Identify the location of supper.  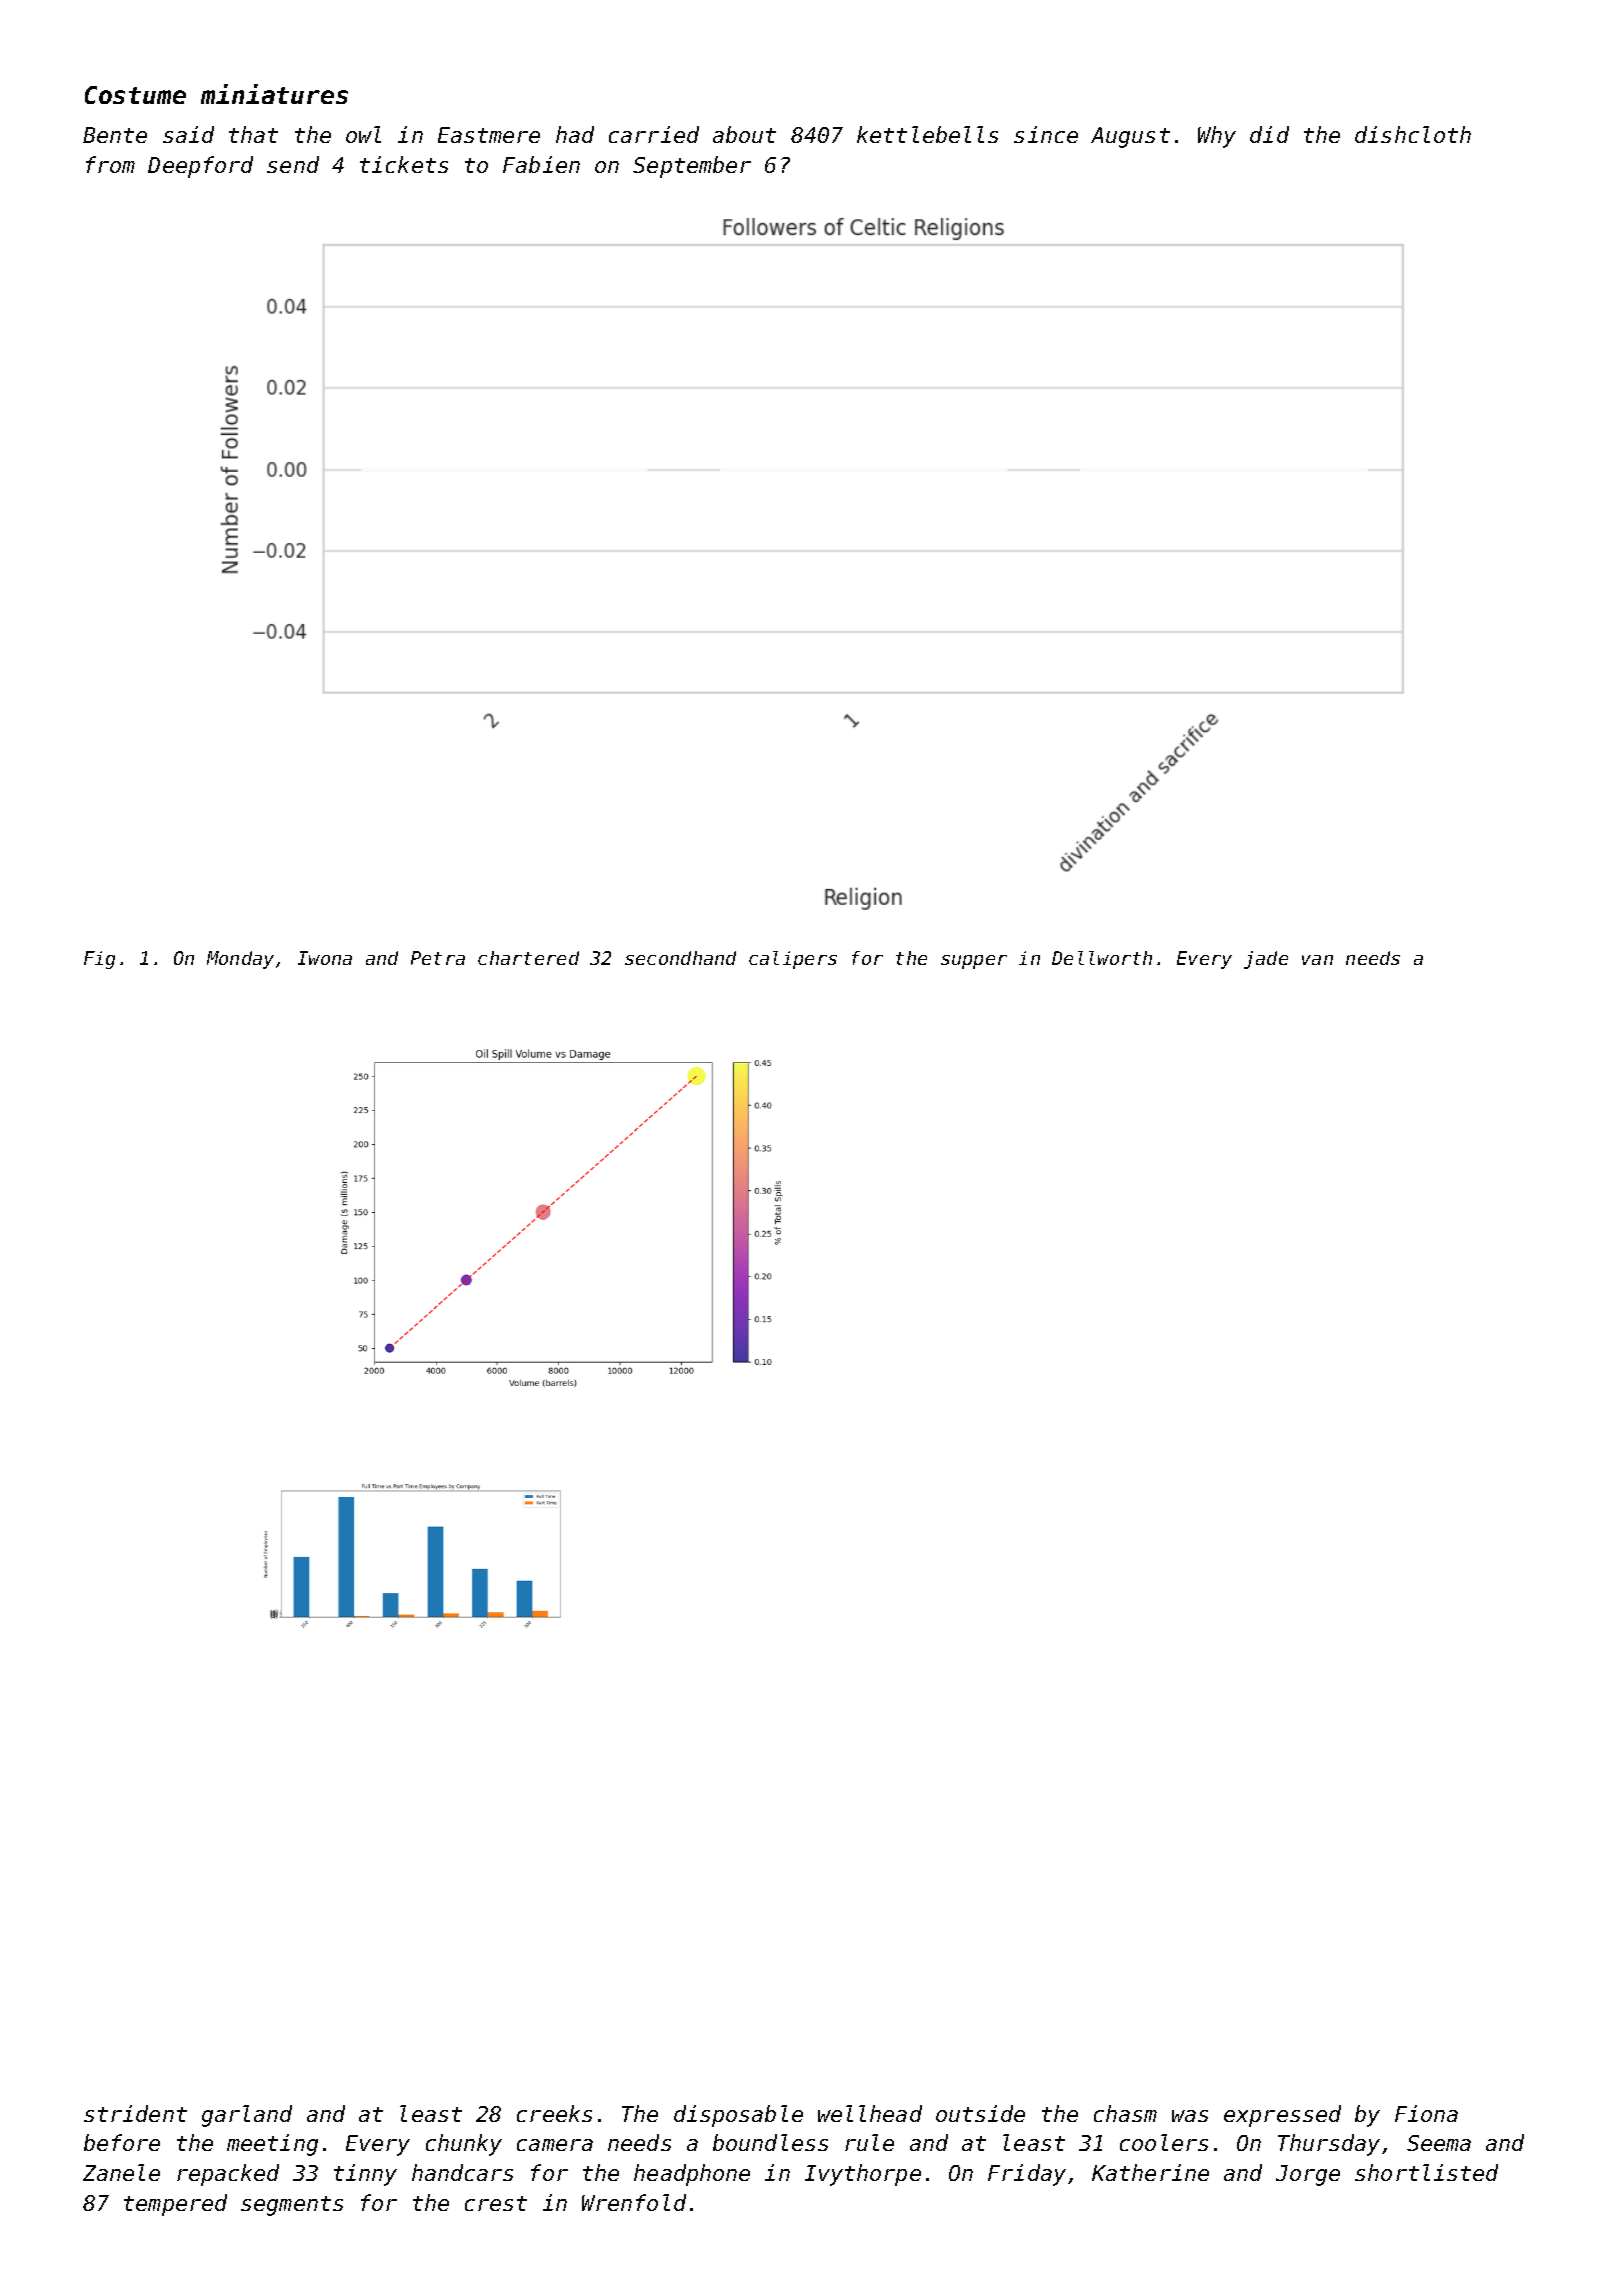
(974, 962).
